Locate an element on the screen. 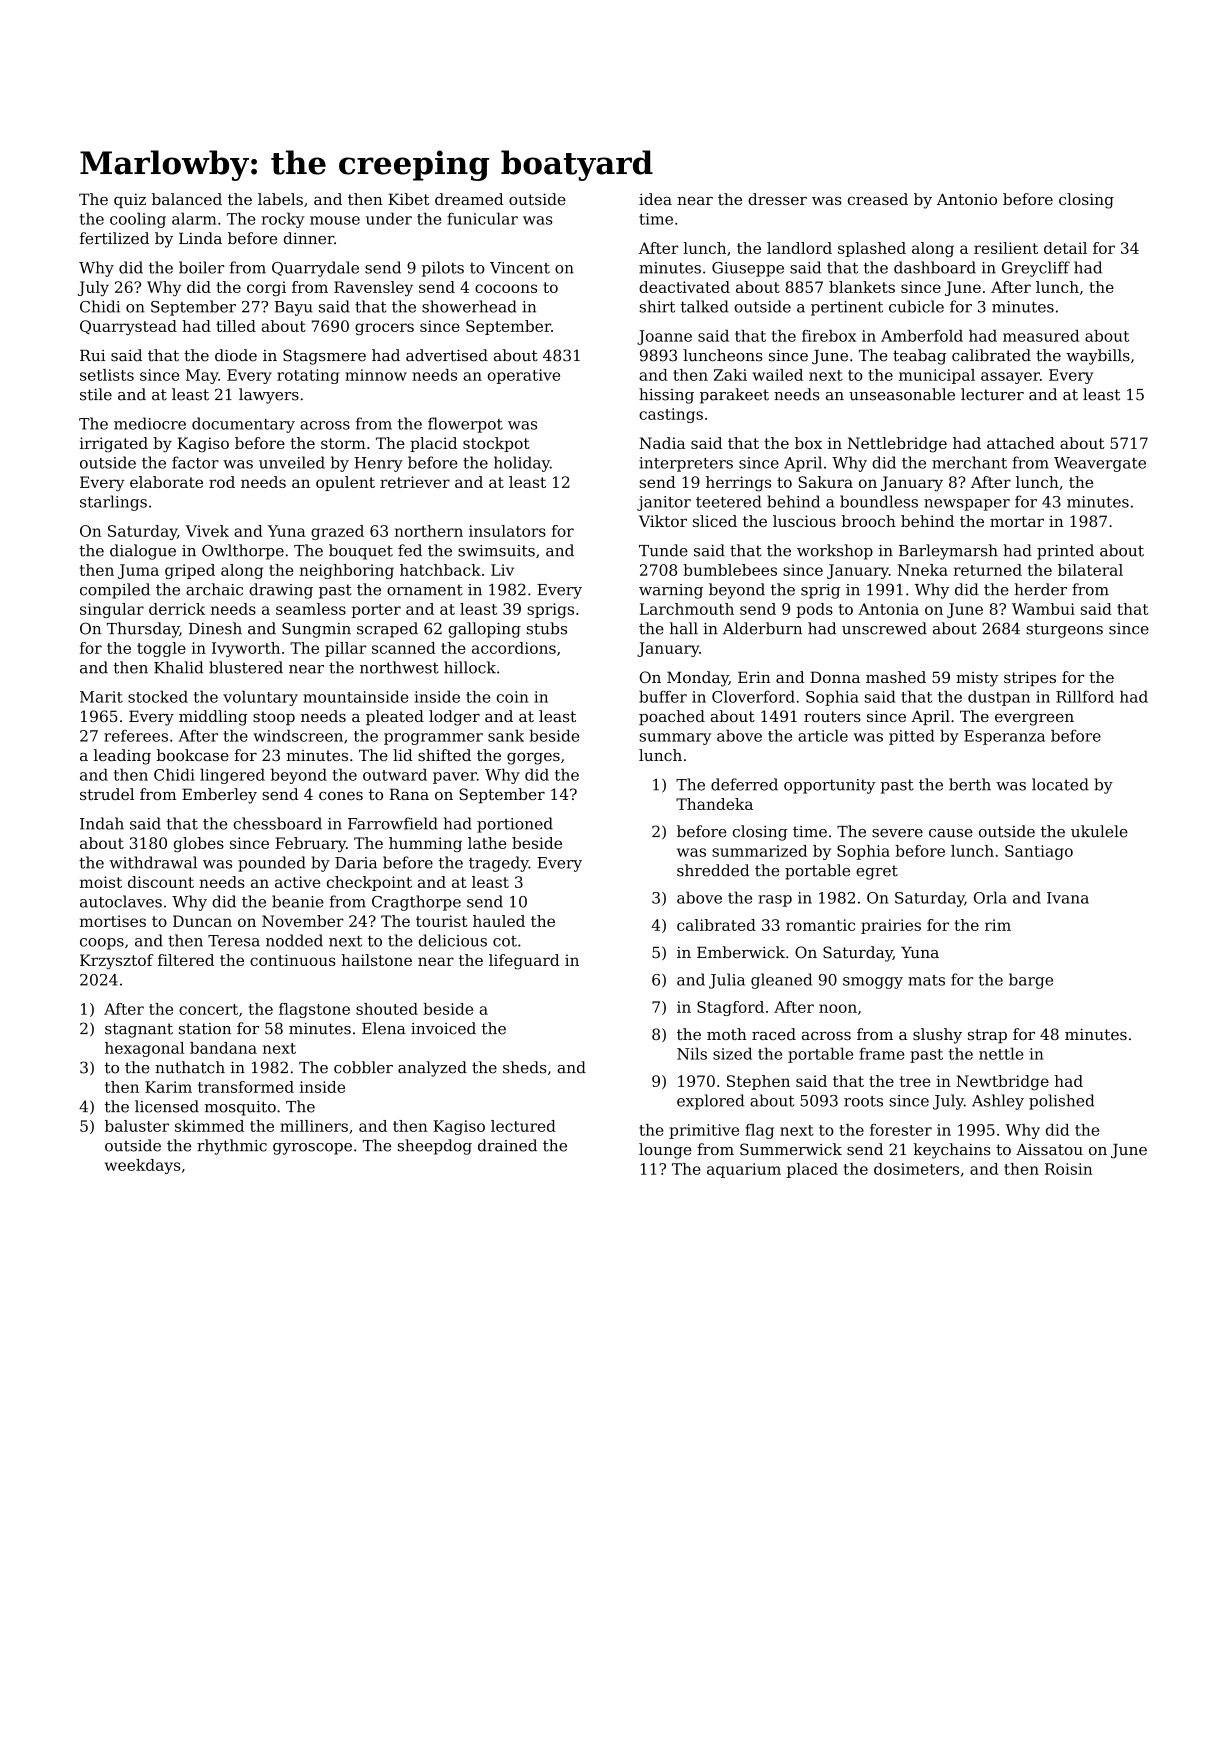  galloping is located at coordinates (484, 630).
